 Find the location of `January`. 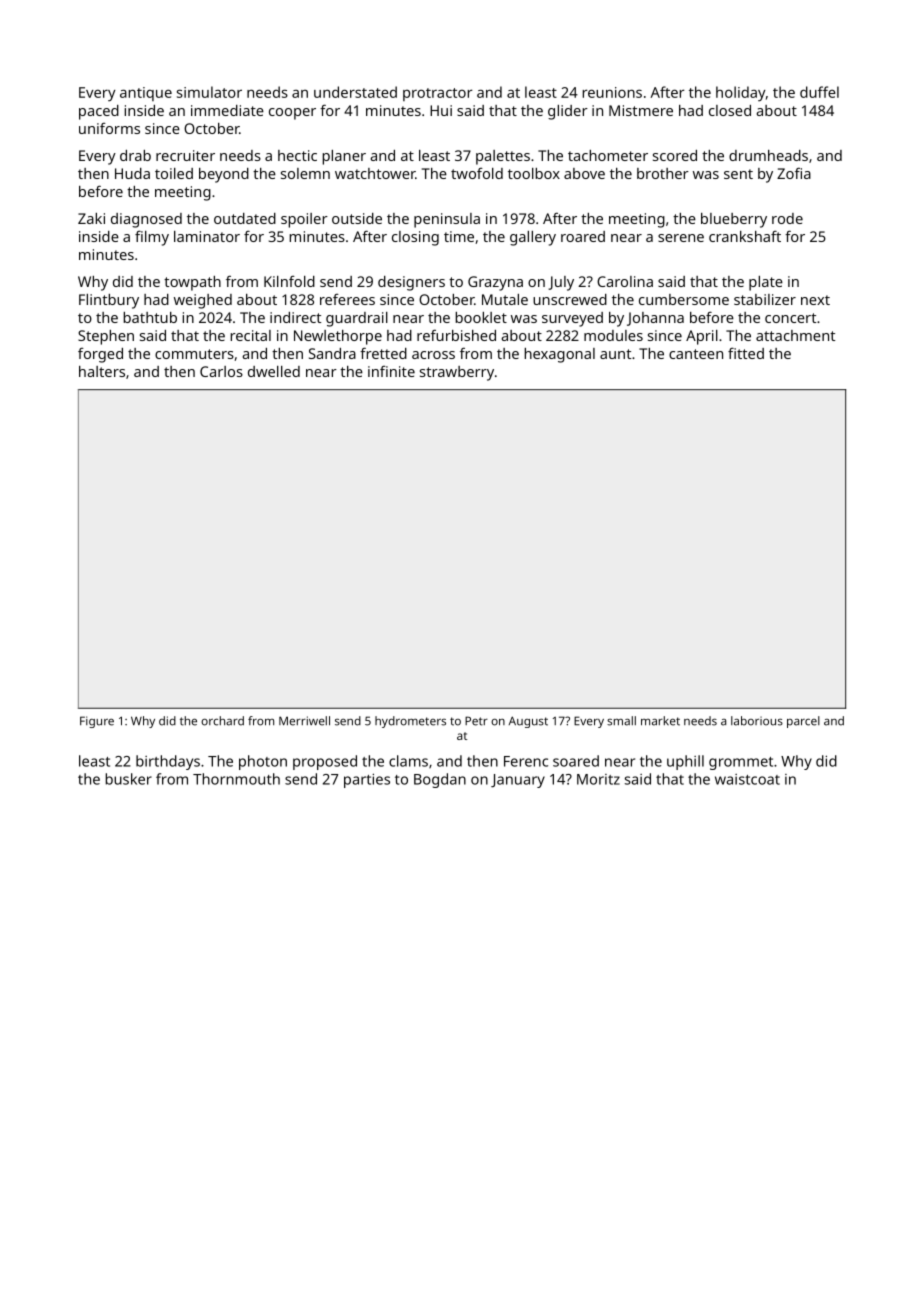

January is located at coordinates (518, 781).
